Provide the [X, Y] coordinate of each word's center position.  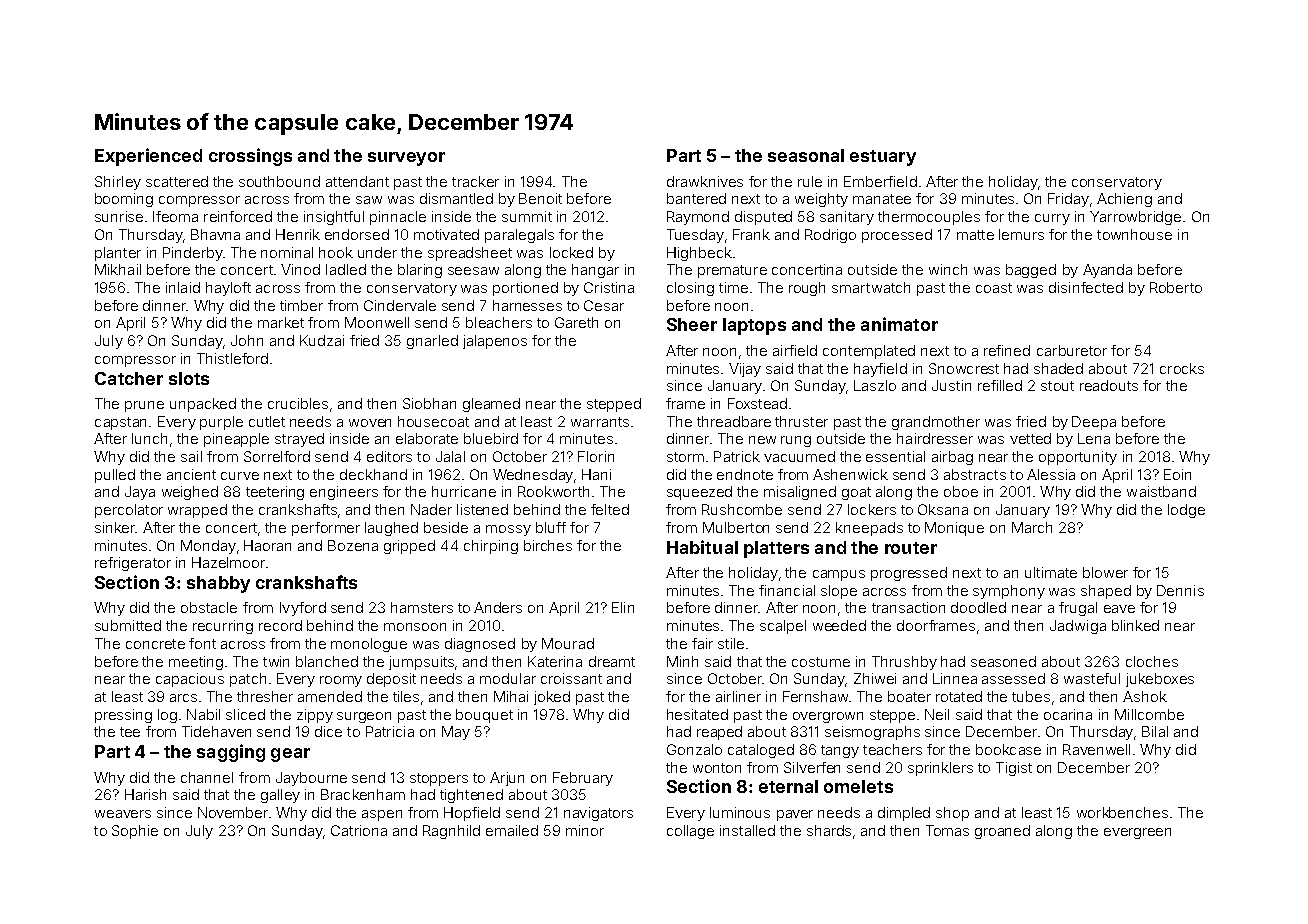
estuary [883, 158]
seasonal [806, 155]
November [233, 812]
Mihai [511, 696]
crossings [250, 157]
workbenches [1122, 812]
